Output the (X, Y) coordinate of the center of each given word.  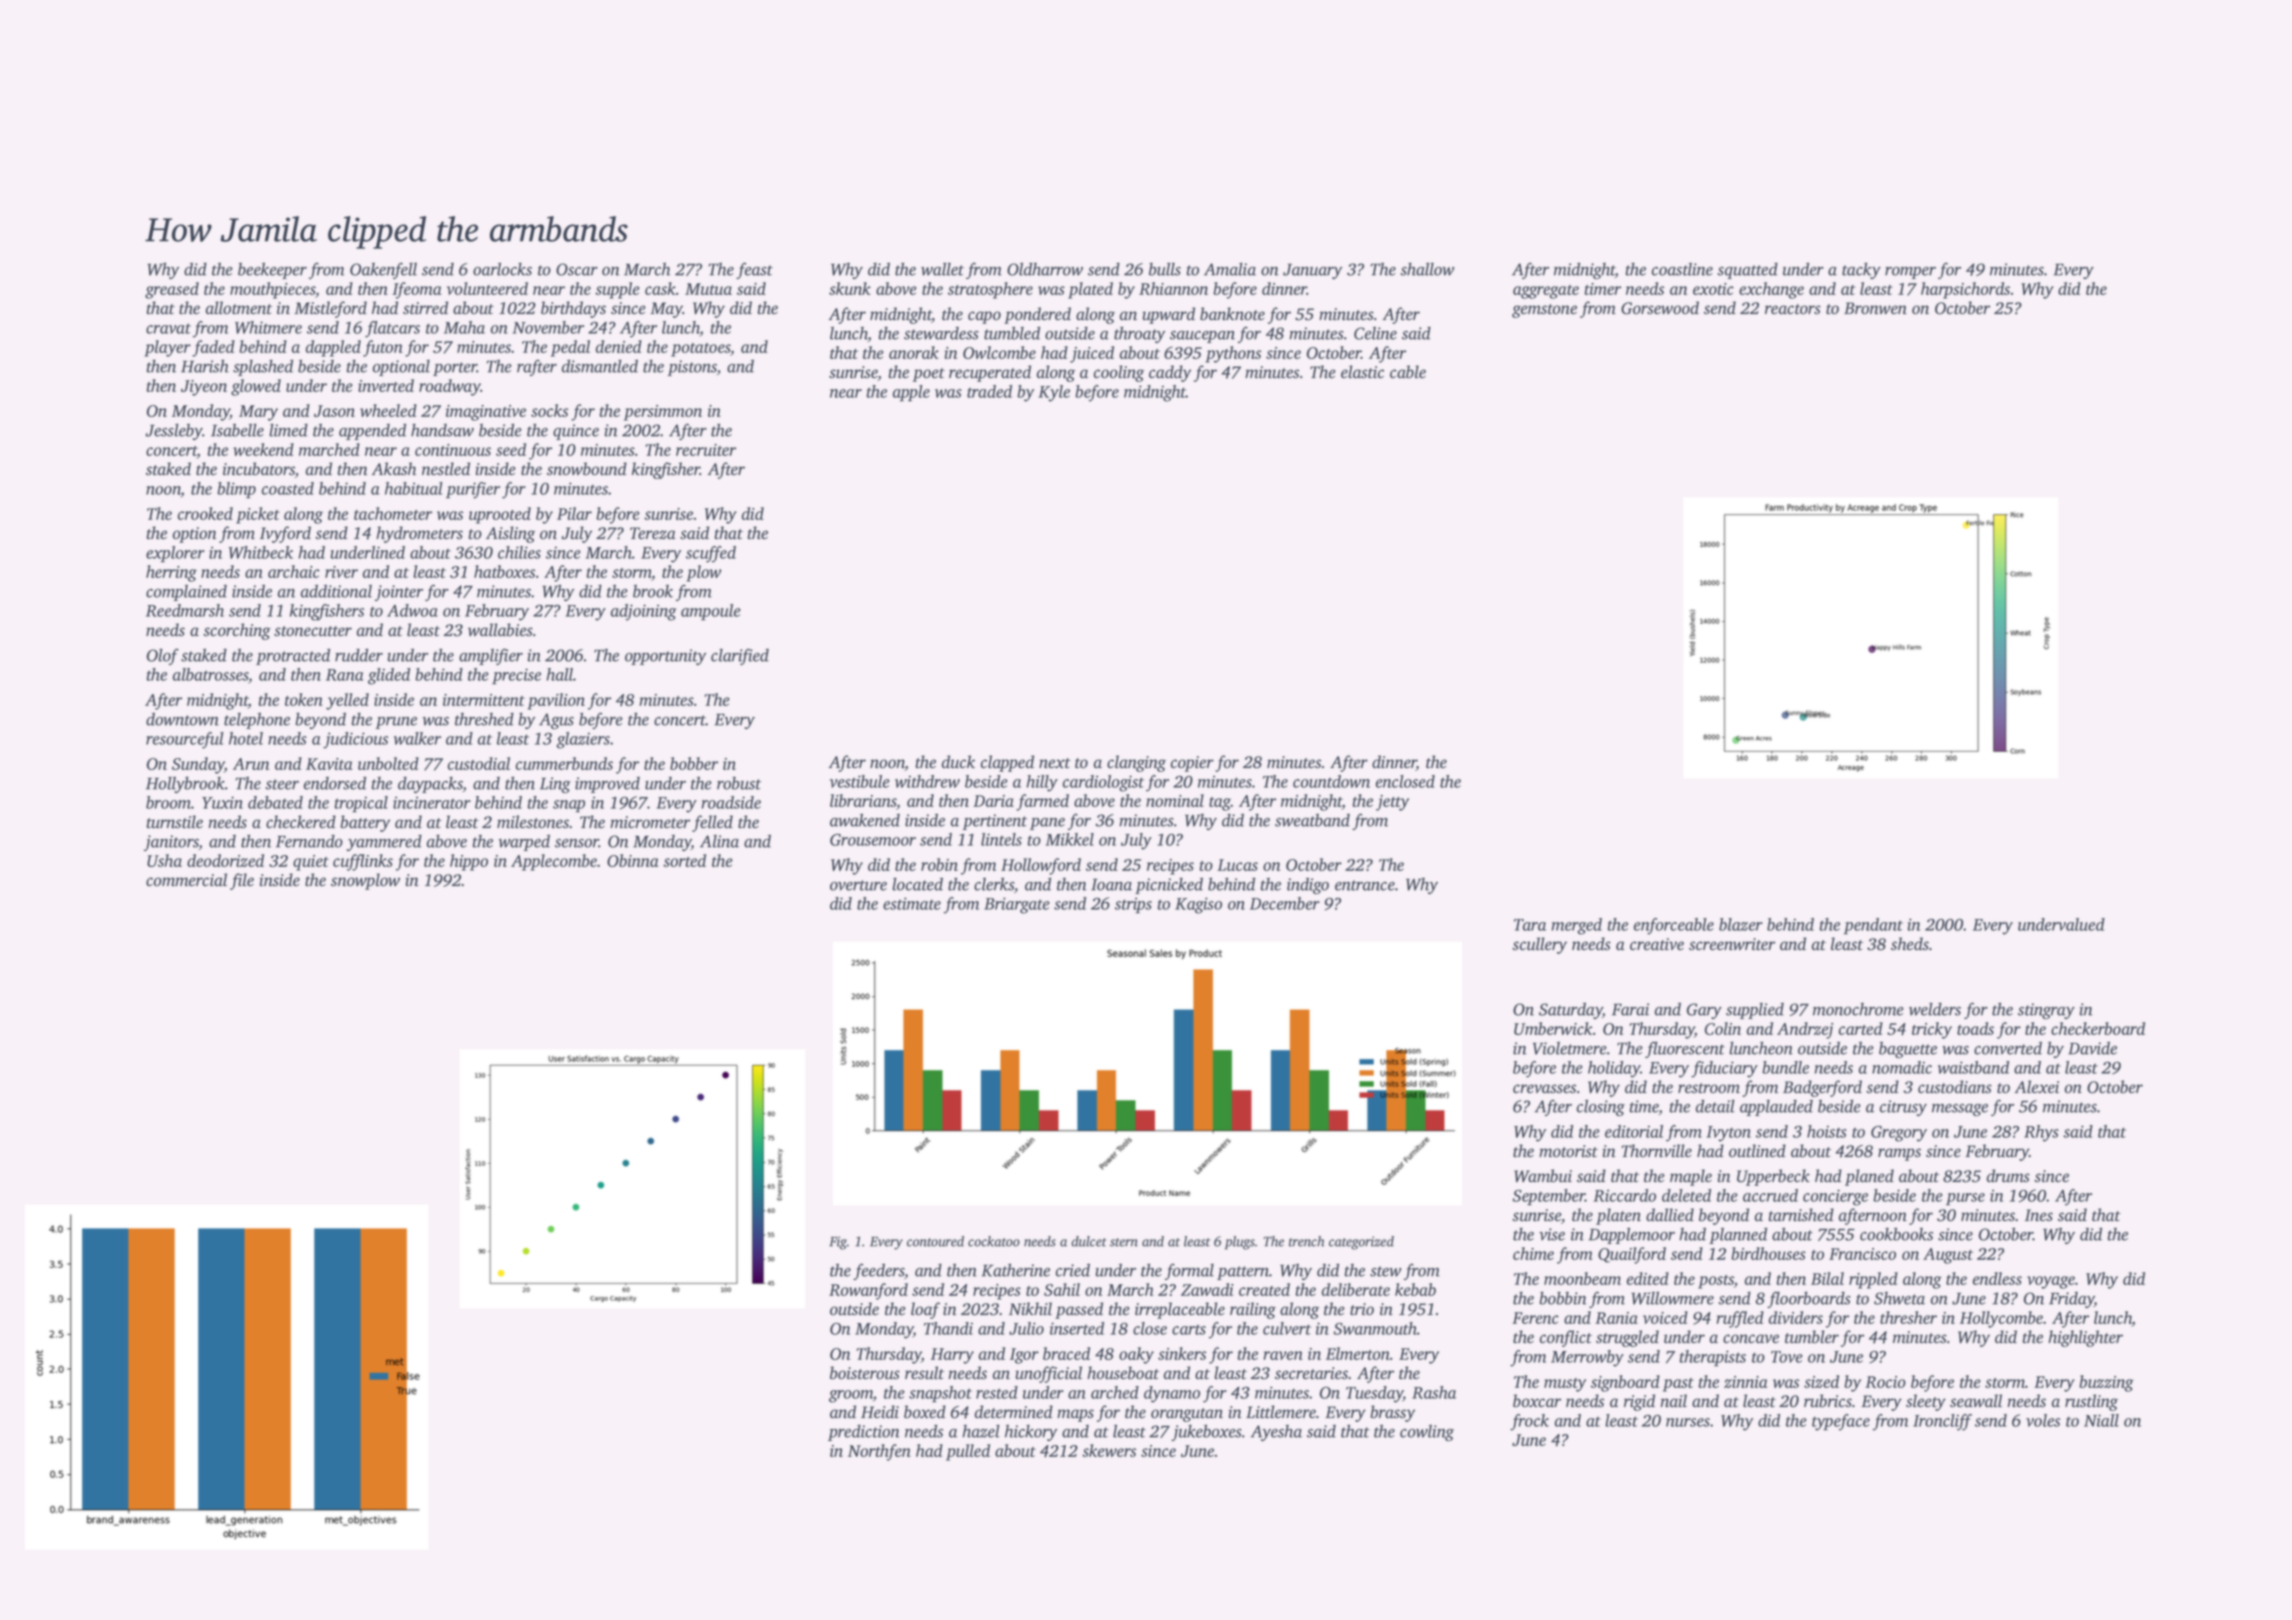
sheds (1910, 944)
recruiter (706, 450)
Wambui (1543, 1176)
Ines (2039, 1215)
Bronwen (1875, 308)
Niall (2101, 1420)
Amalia (1230, 269)
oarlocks (502, 269)
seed (511, 449)
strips (1133, 905)
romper (1910, 272)
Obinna (632, 860)
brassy (1392, 1413)
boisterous (865, 1373)
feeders (878, 1271)
